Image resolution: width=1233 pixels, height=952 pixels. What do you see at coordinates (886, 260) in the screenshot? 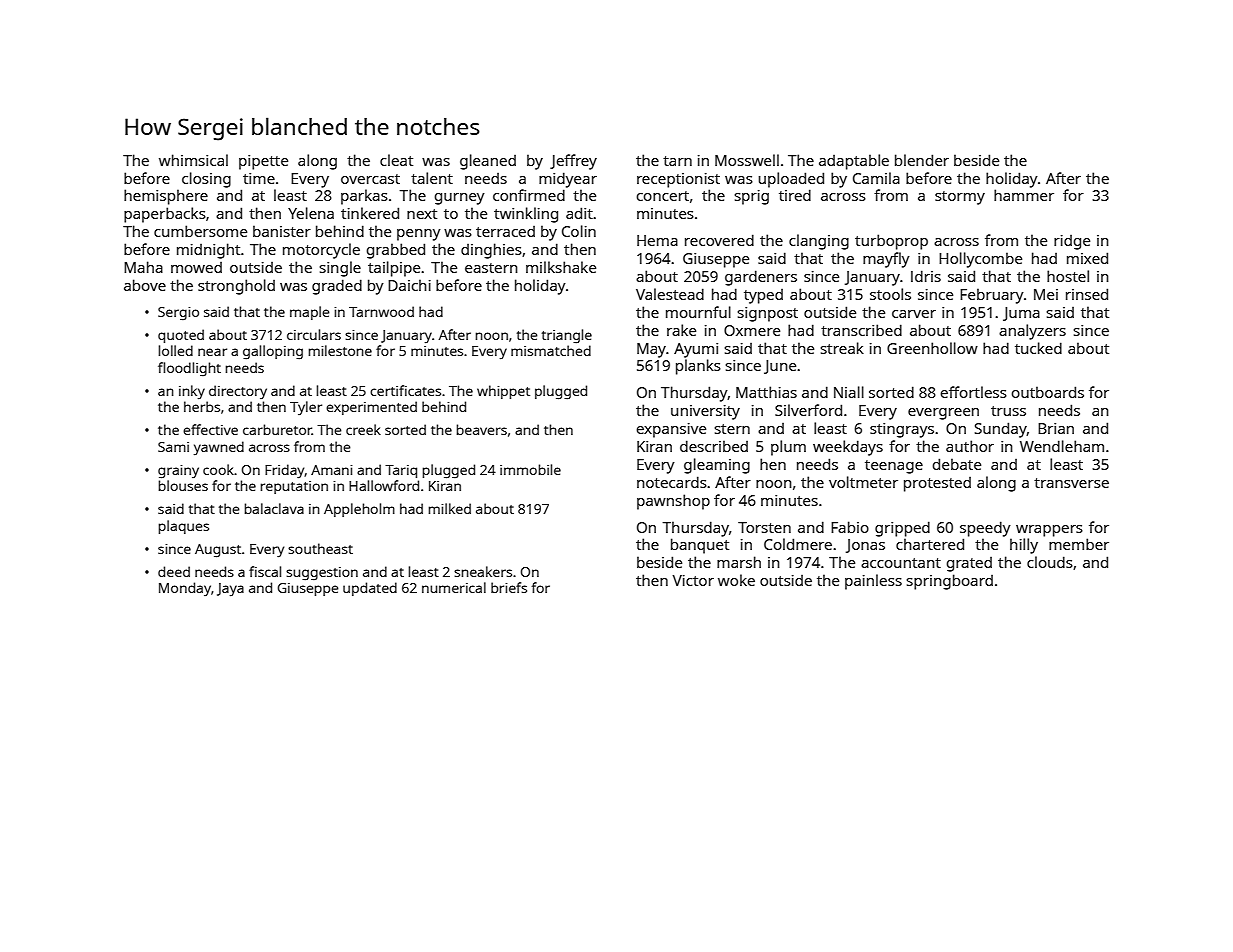
I see `mayfly` at bounding box center [886, 260].
